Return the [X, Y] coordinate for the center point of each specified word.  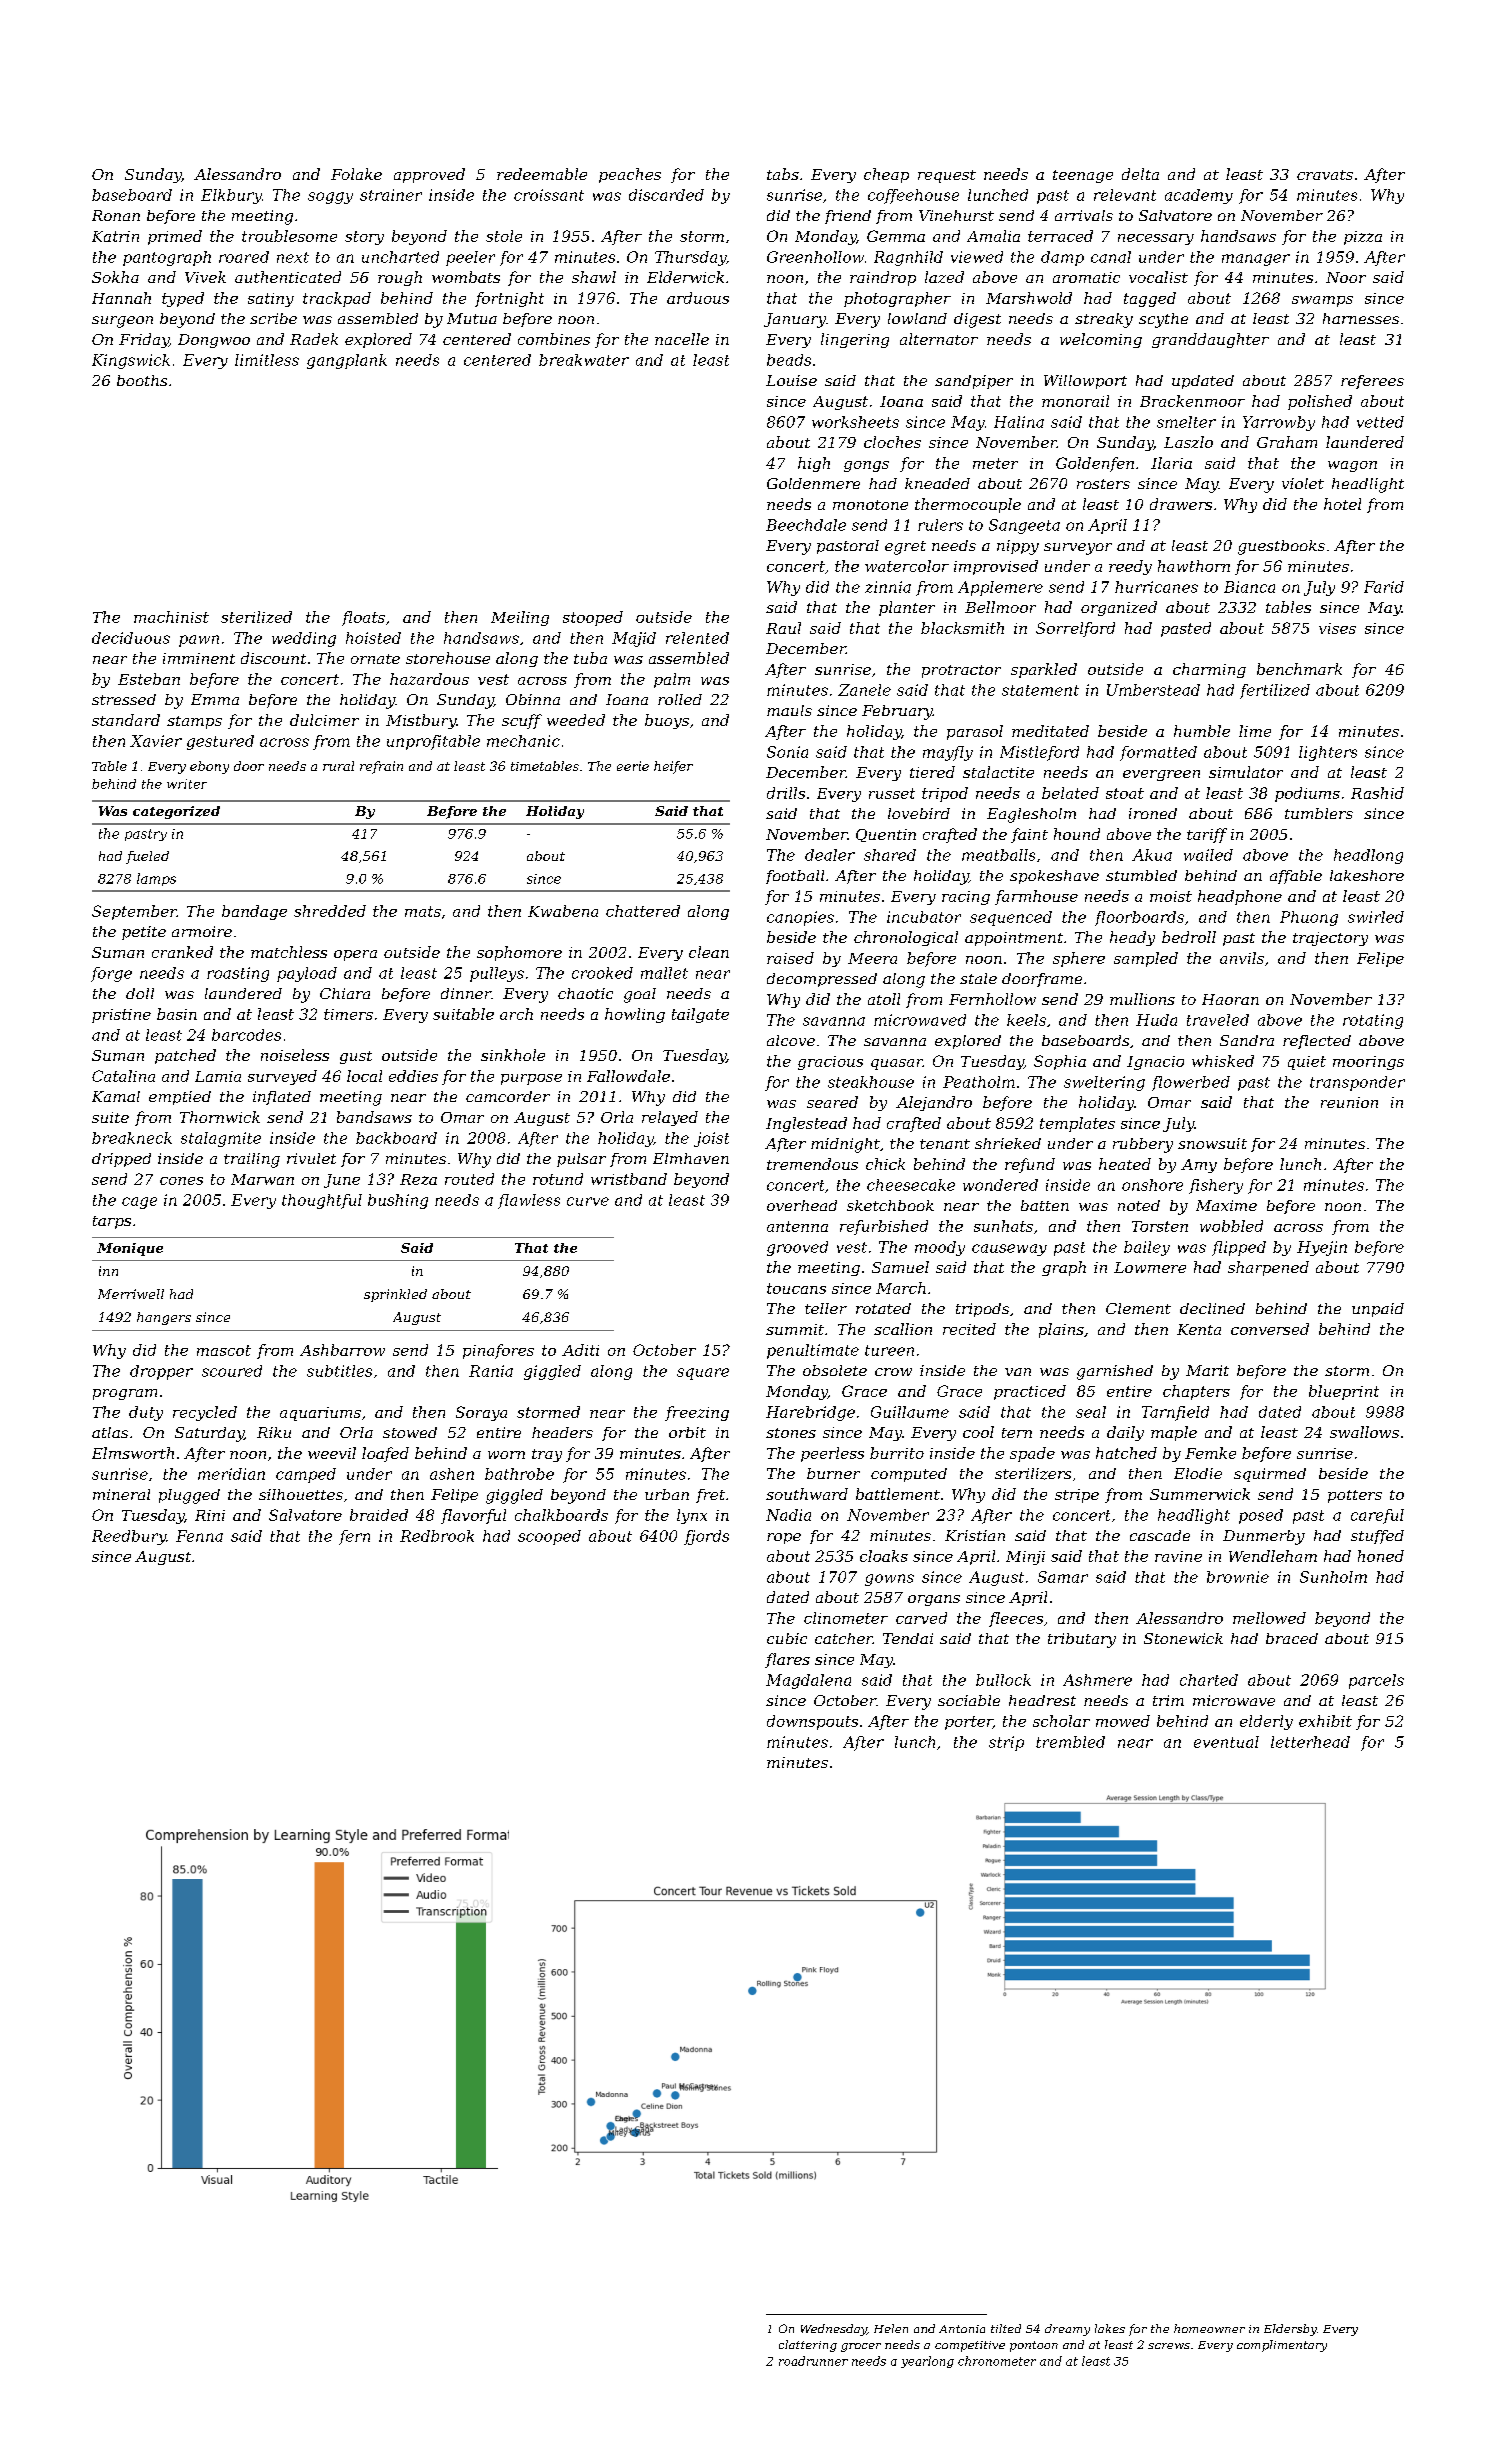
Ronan [116, 215]
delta [1140, 174]
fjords [706, 1537]
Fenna [199, 1536]
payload [307, 974]
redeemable [542, 174]
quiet [1307, 1063]
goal [640, 995]
